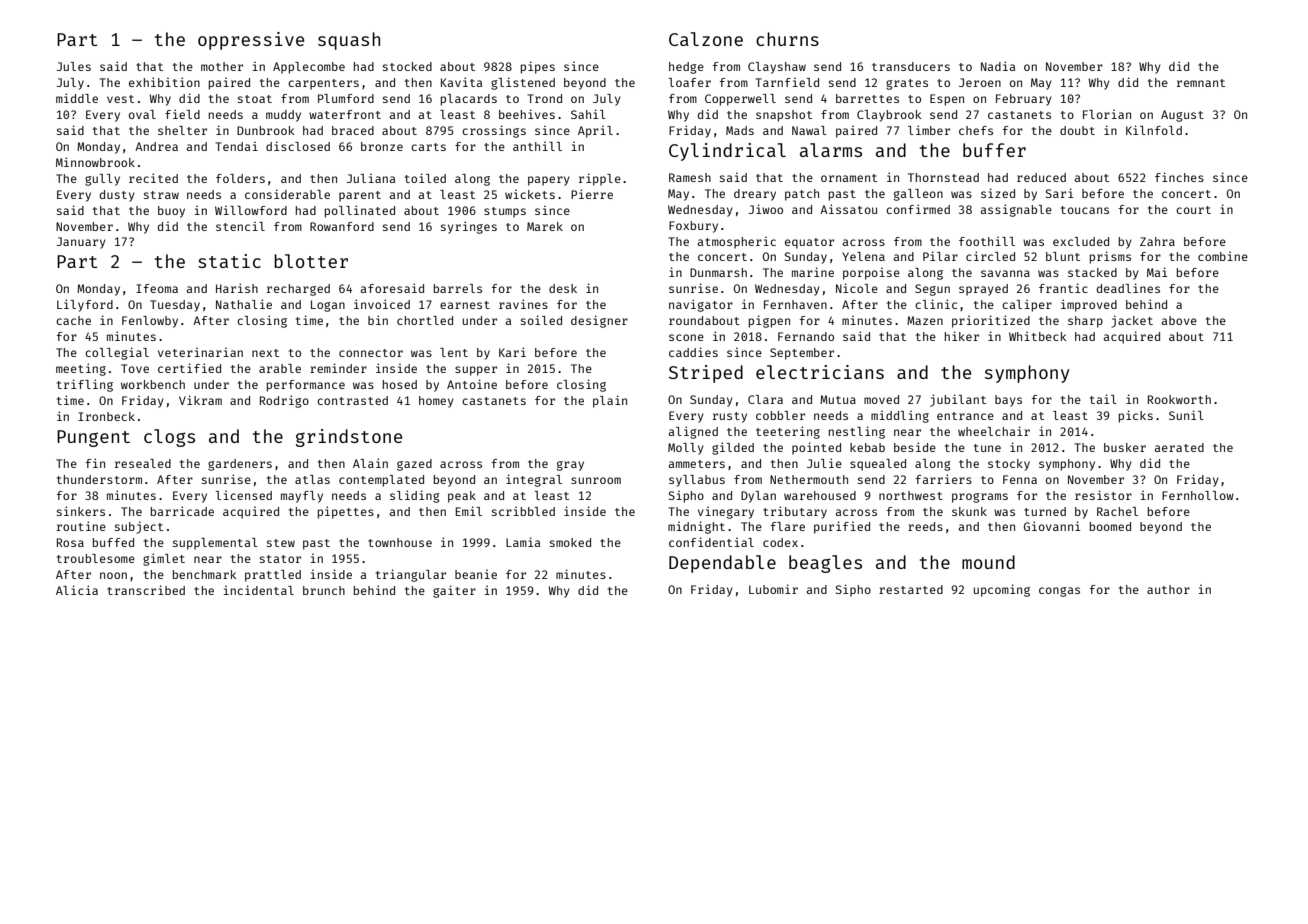  I want to click on Calzone, so click(706, 39).
